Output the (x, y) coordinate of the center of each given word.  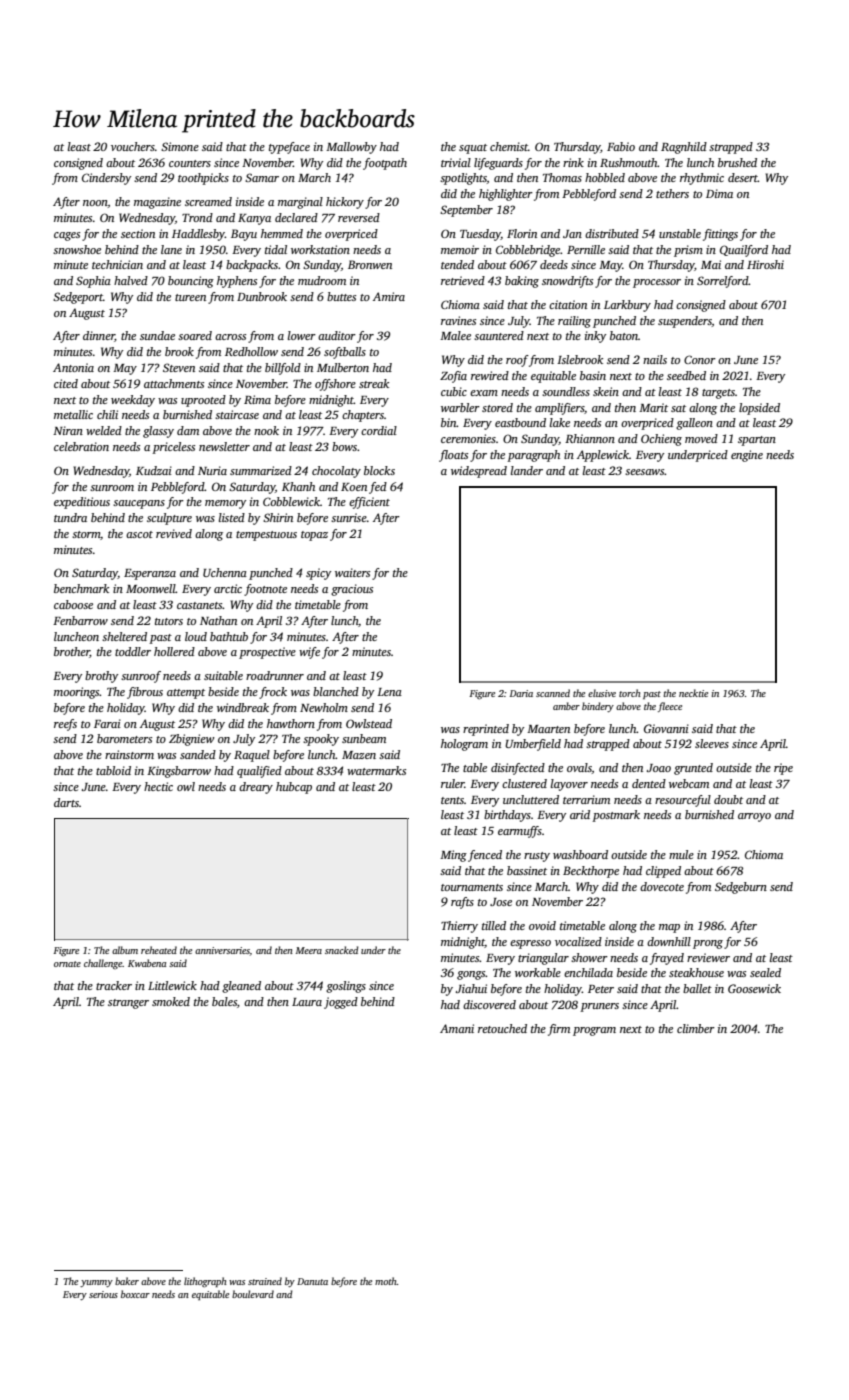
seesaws (644, 472)
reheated (159, 950)
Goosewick (754, 988)
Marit (653, 407)
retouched (502, 1028)
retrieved (463, 280)
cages (67, 236)
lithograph (205, 1282)
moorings (77, 693)
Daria (521, 693)
